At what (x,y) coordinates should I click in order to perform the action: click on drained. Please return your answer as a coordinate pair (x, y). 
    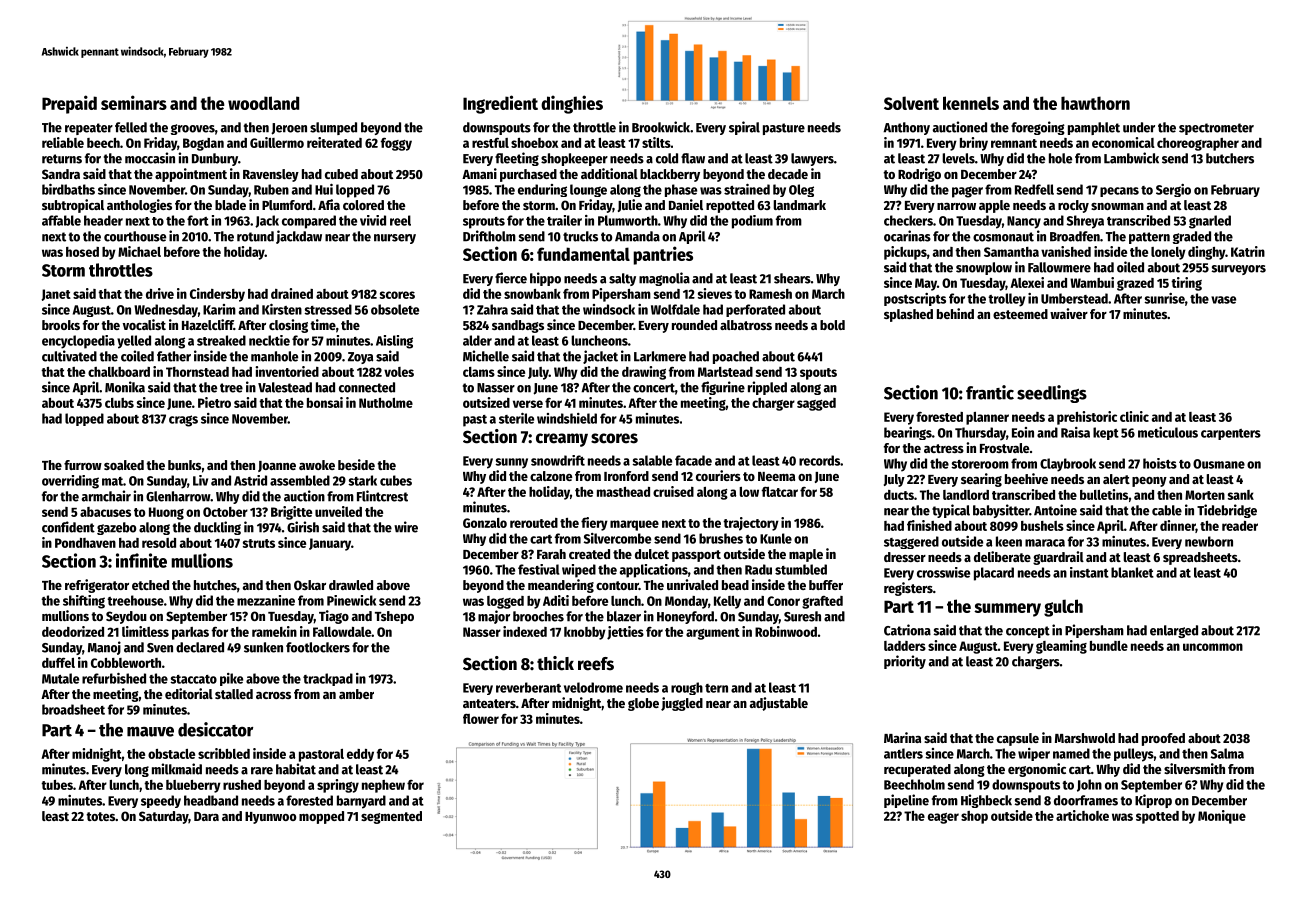
    Looking at the image, I should click on (292, 293).
